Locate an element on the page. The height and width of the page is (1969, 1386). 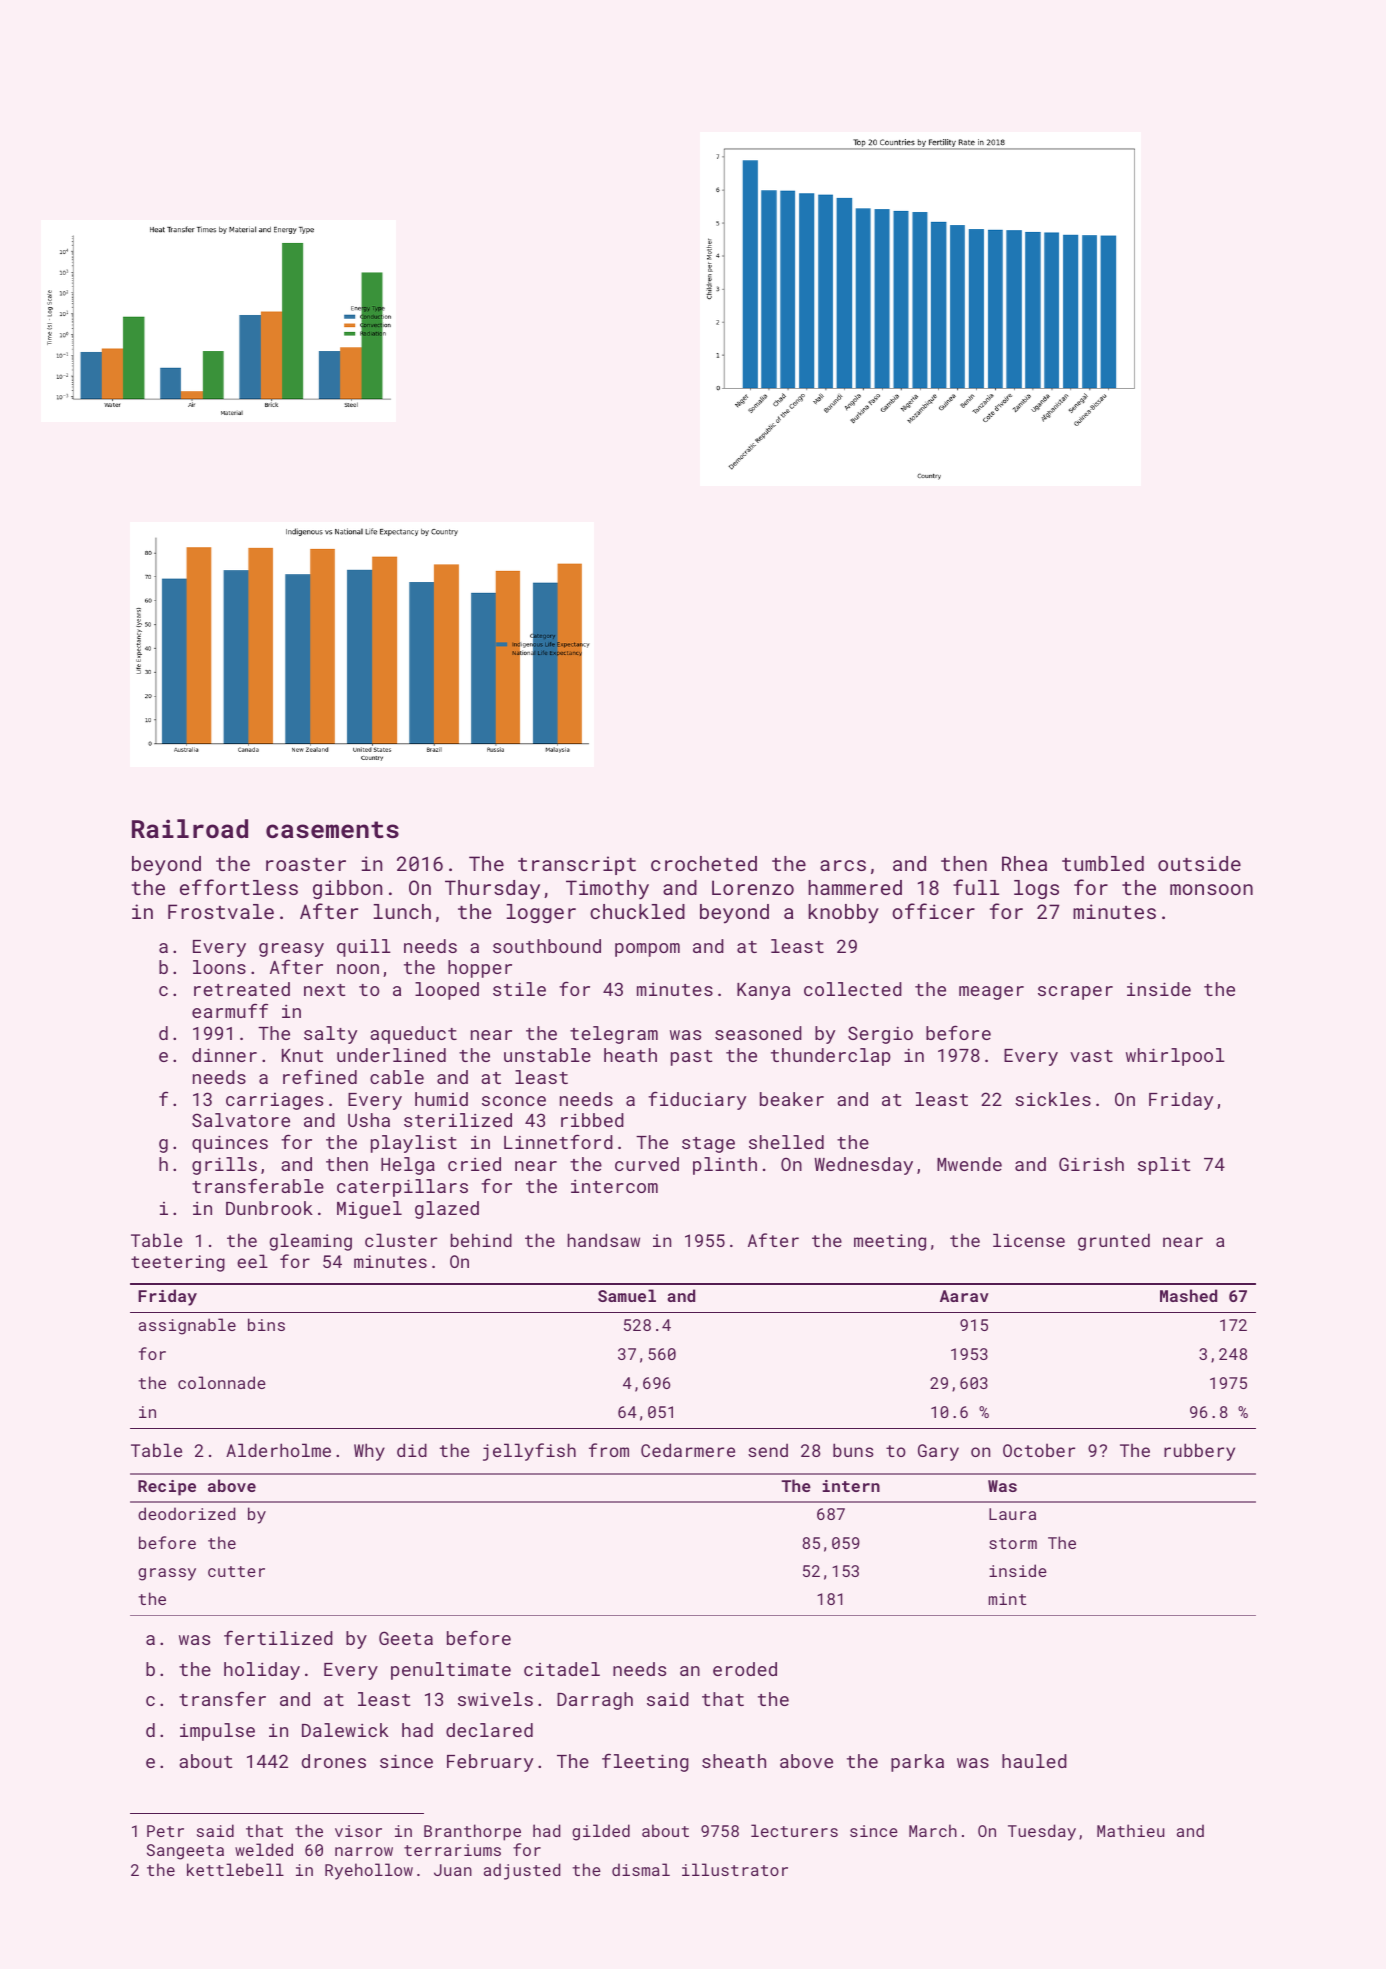
kettlebell is located at coordinates (235, 1869).
